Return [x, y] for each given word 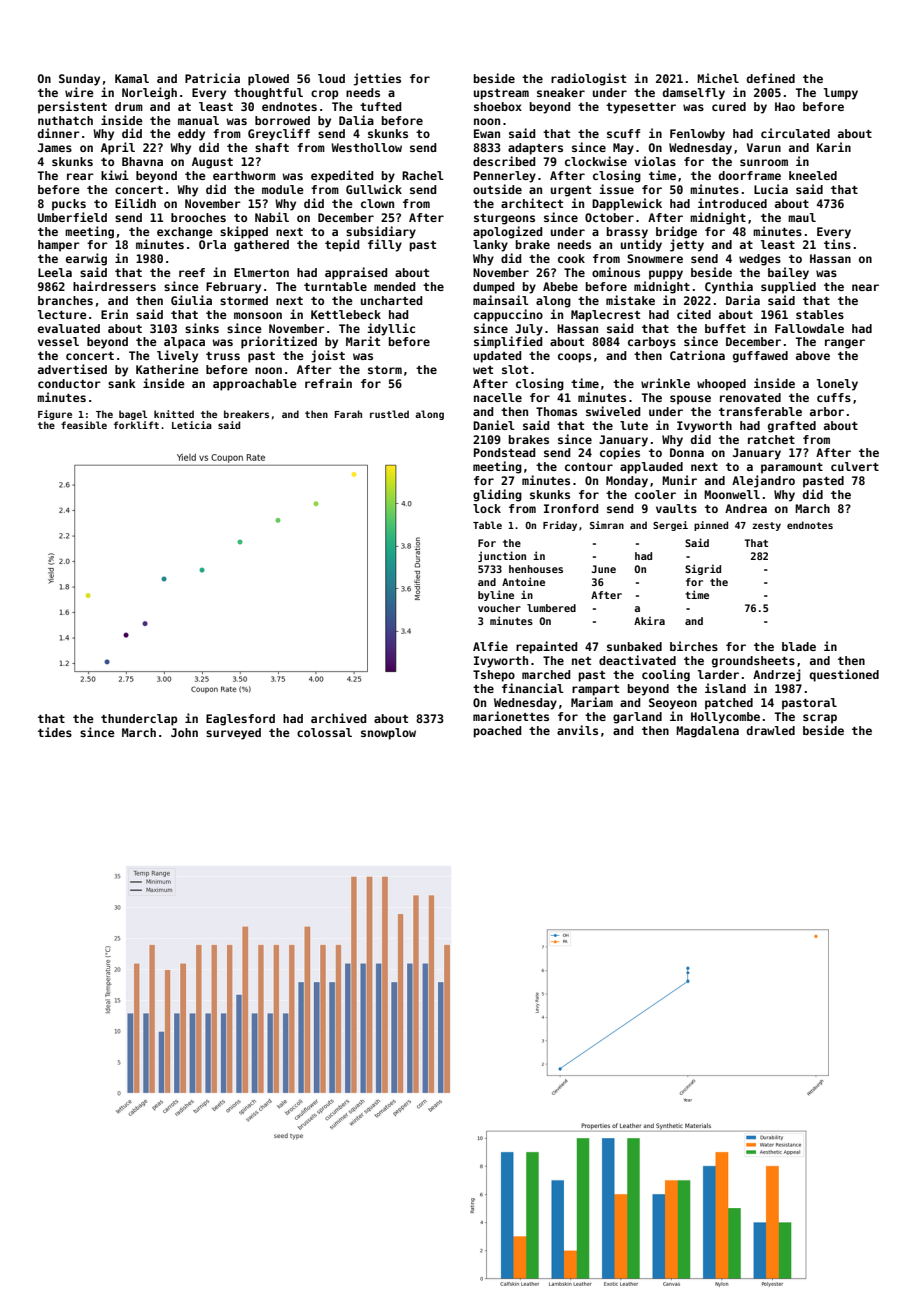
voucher [499, 608]
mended [395, 286]
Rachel [423, 175]
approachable [255, 385]
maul [802, 217]
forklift [136, 425]
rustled [389, 414]
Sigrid [703, 569]
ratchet [771, 439]
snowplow [388, 734]
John [184, 732]
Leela [55, 272]
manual [198, 120]
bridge [676, 232]
